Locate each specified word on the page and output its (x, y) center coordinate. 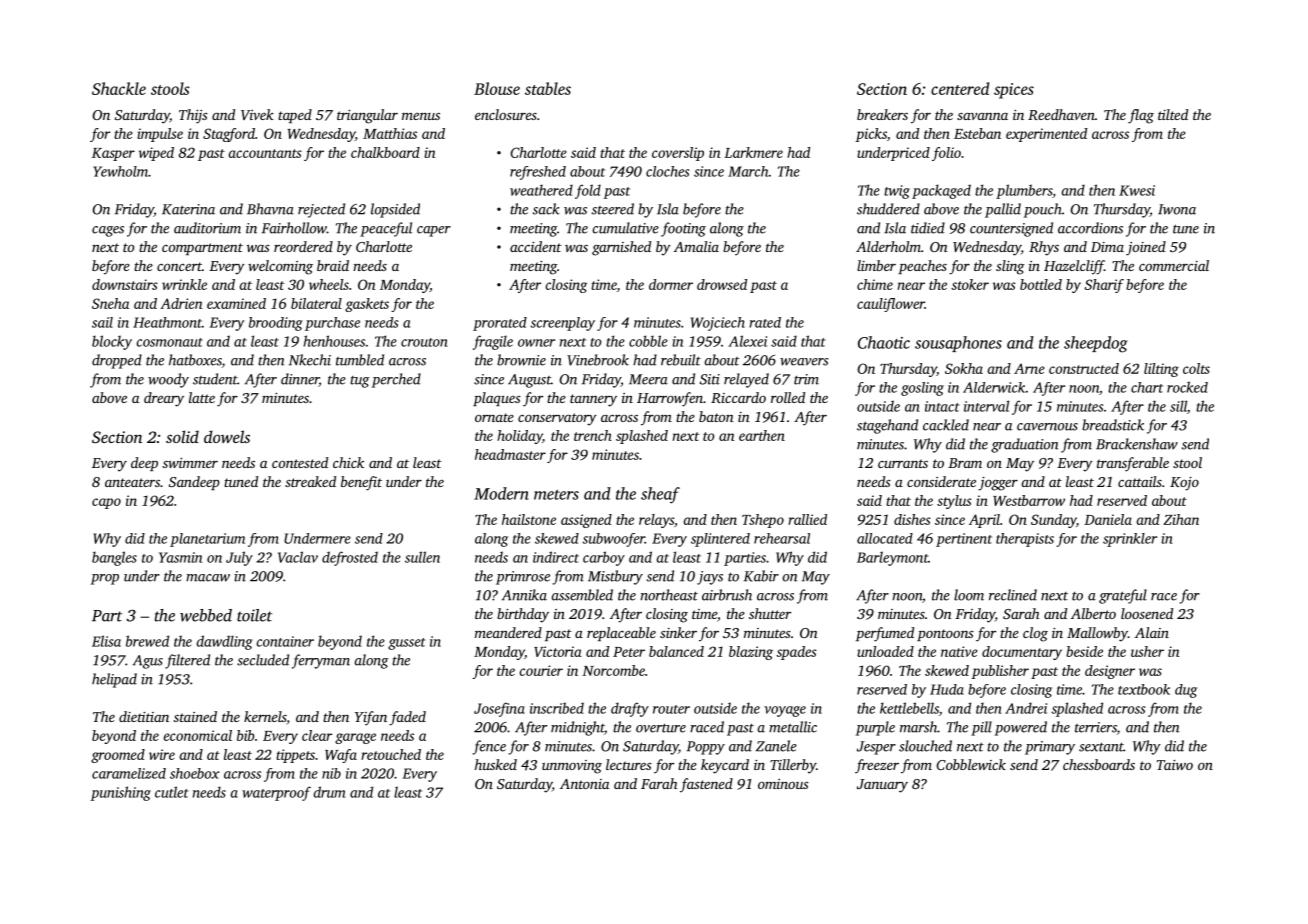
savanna (982, 116)
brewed (147, 641)
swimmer (190, 463)
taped (295, 116)
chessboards (1099, 764)
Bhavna (270, 209)
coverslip (678, 154)
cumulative (625, 228)
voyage (785, 711)
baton (716, 416)
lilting (1161, 370)
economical (197, 735)
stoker (970, 284)
